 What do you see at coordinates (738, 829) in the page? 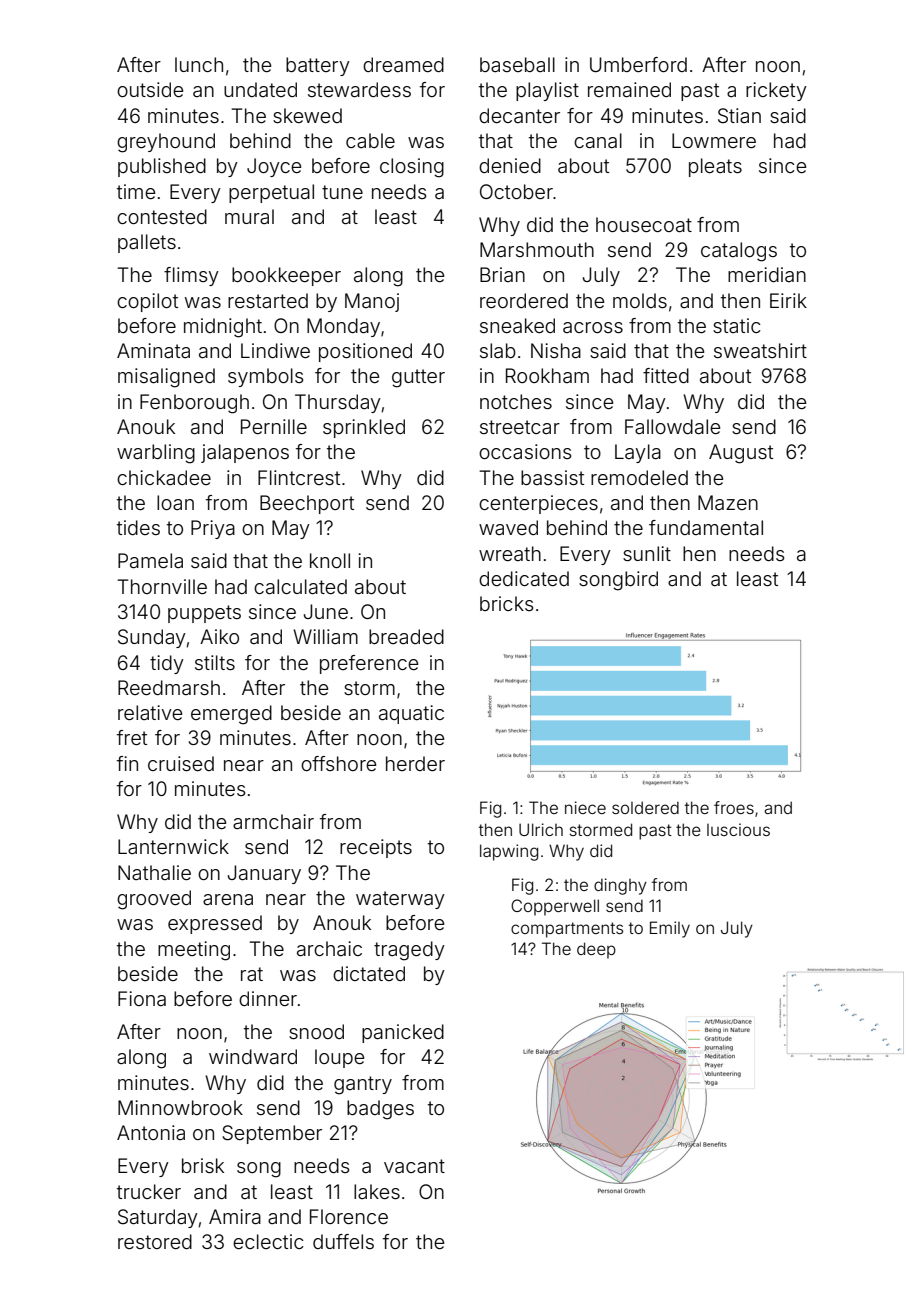
I see `luscious` at bounding box center [738, 829].
